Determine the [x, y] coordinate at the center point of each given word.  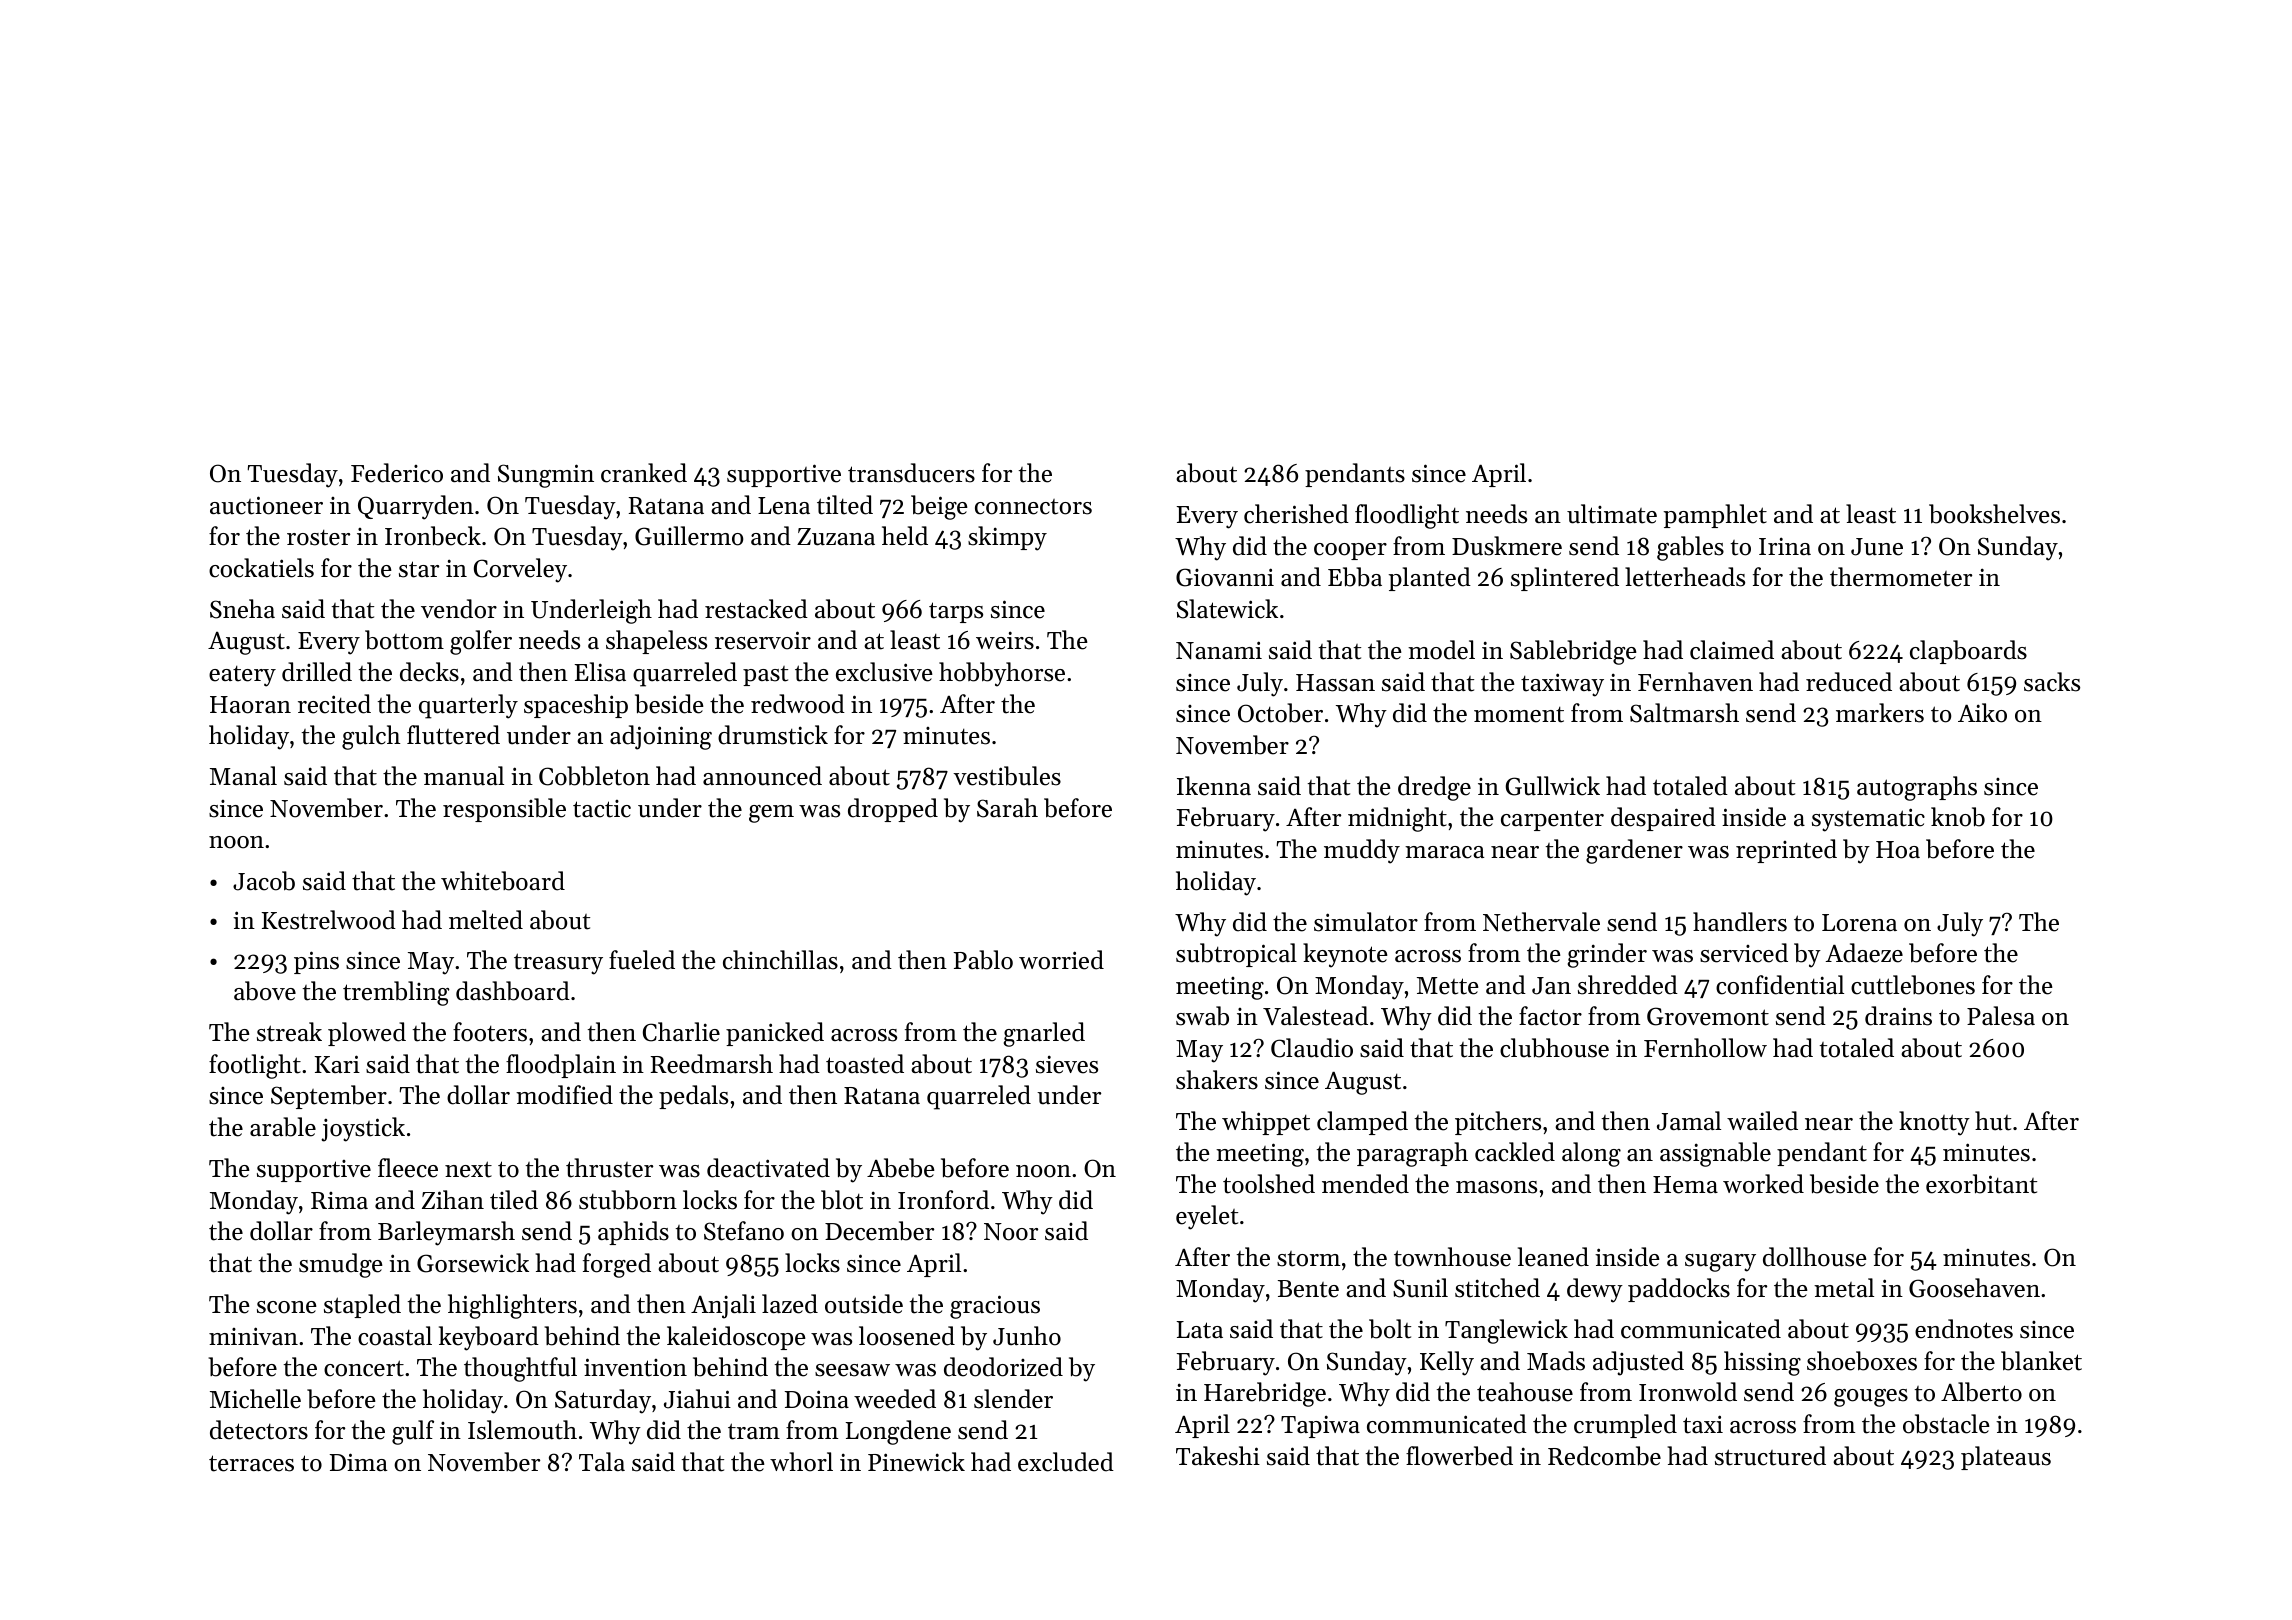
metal [1844, 1288]
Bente [1308, 1289]
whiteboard [503, 881]
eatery [242, 676]
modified [564, 1095]
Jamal [1689, 1121]
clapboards [1968, 652]
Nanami [1219, 650]
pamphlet [1715, 516]
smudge [341, 1265]
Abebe [901, 1168]
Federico [397, 473]
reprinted [1786, 851]
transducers [911, 473]
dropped [893, 810]
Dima [358, 1462]
